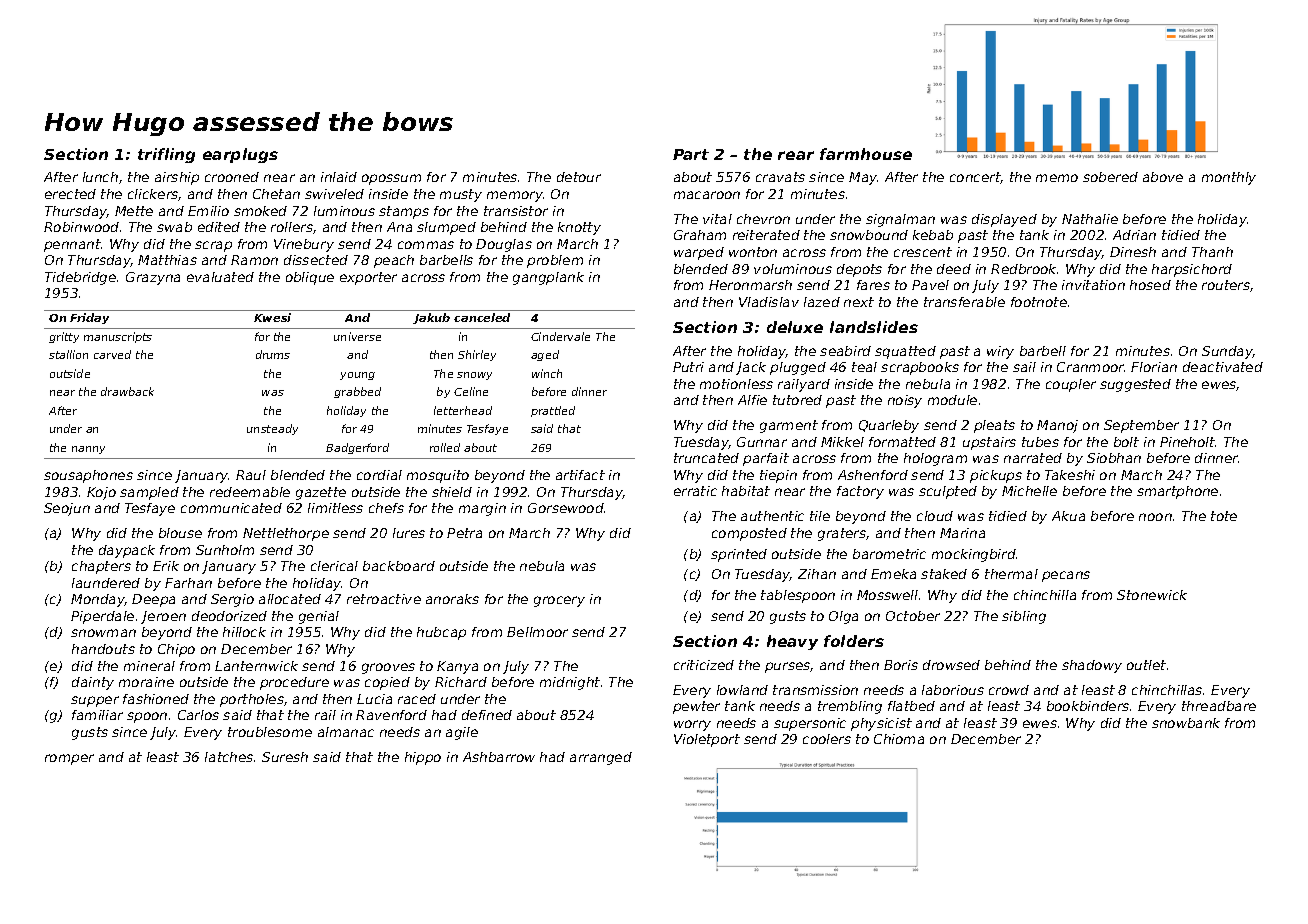 This page has height=924, width=1308. I want to click on routers, so click(1226, 286).
